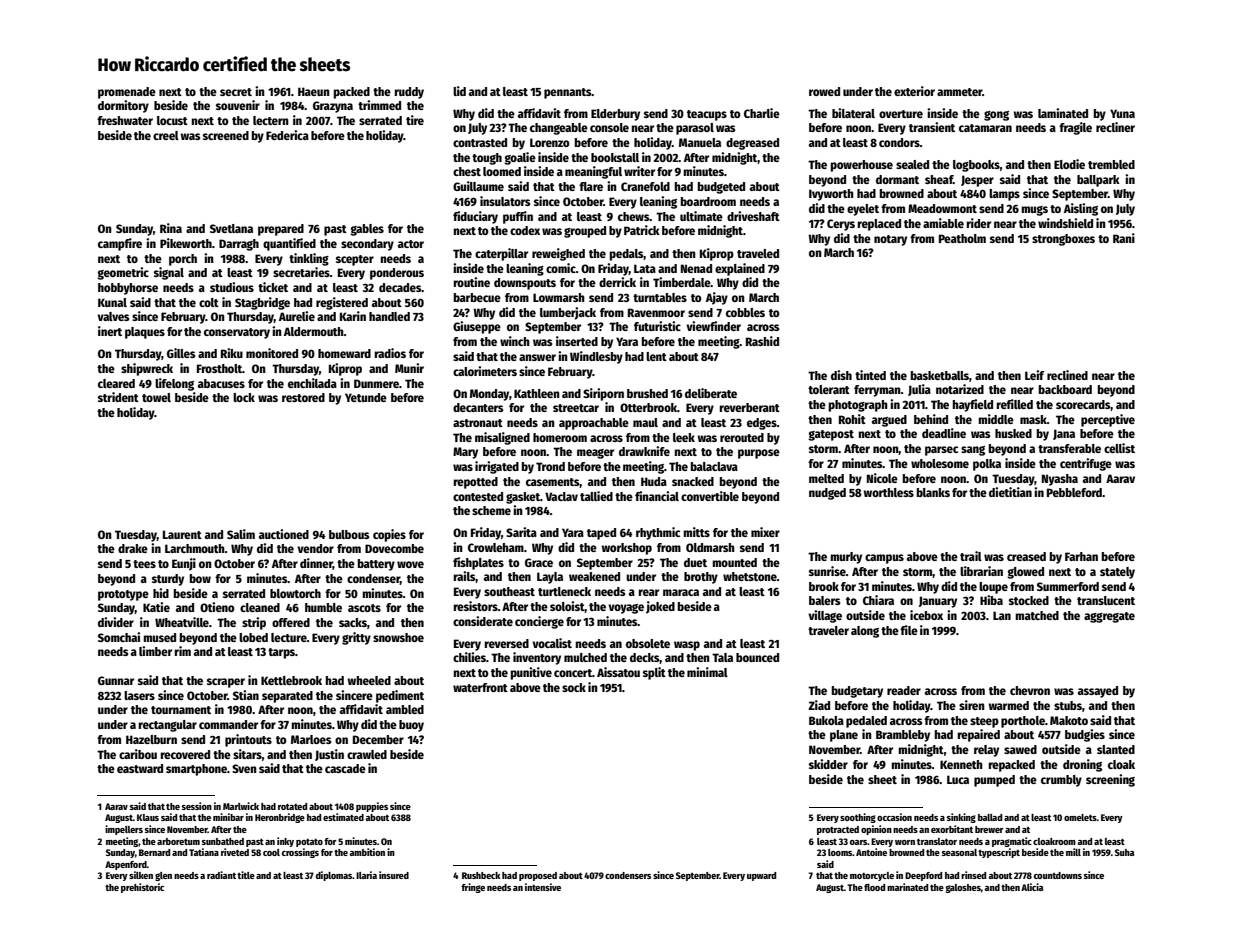 Image resolution: width=1233 pixels, height=952 pixels. Describe the element at coordinates (314, 91) in the document. I see `Haeun` at that location.
